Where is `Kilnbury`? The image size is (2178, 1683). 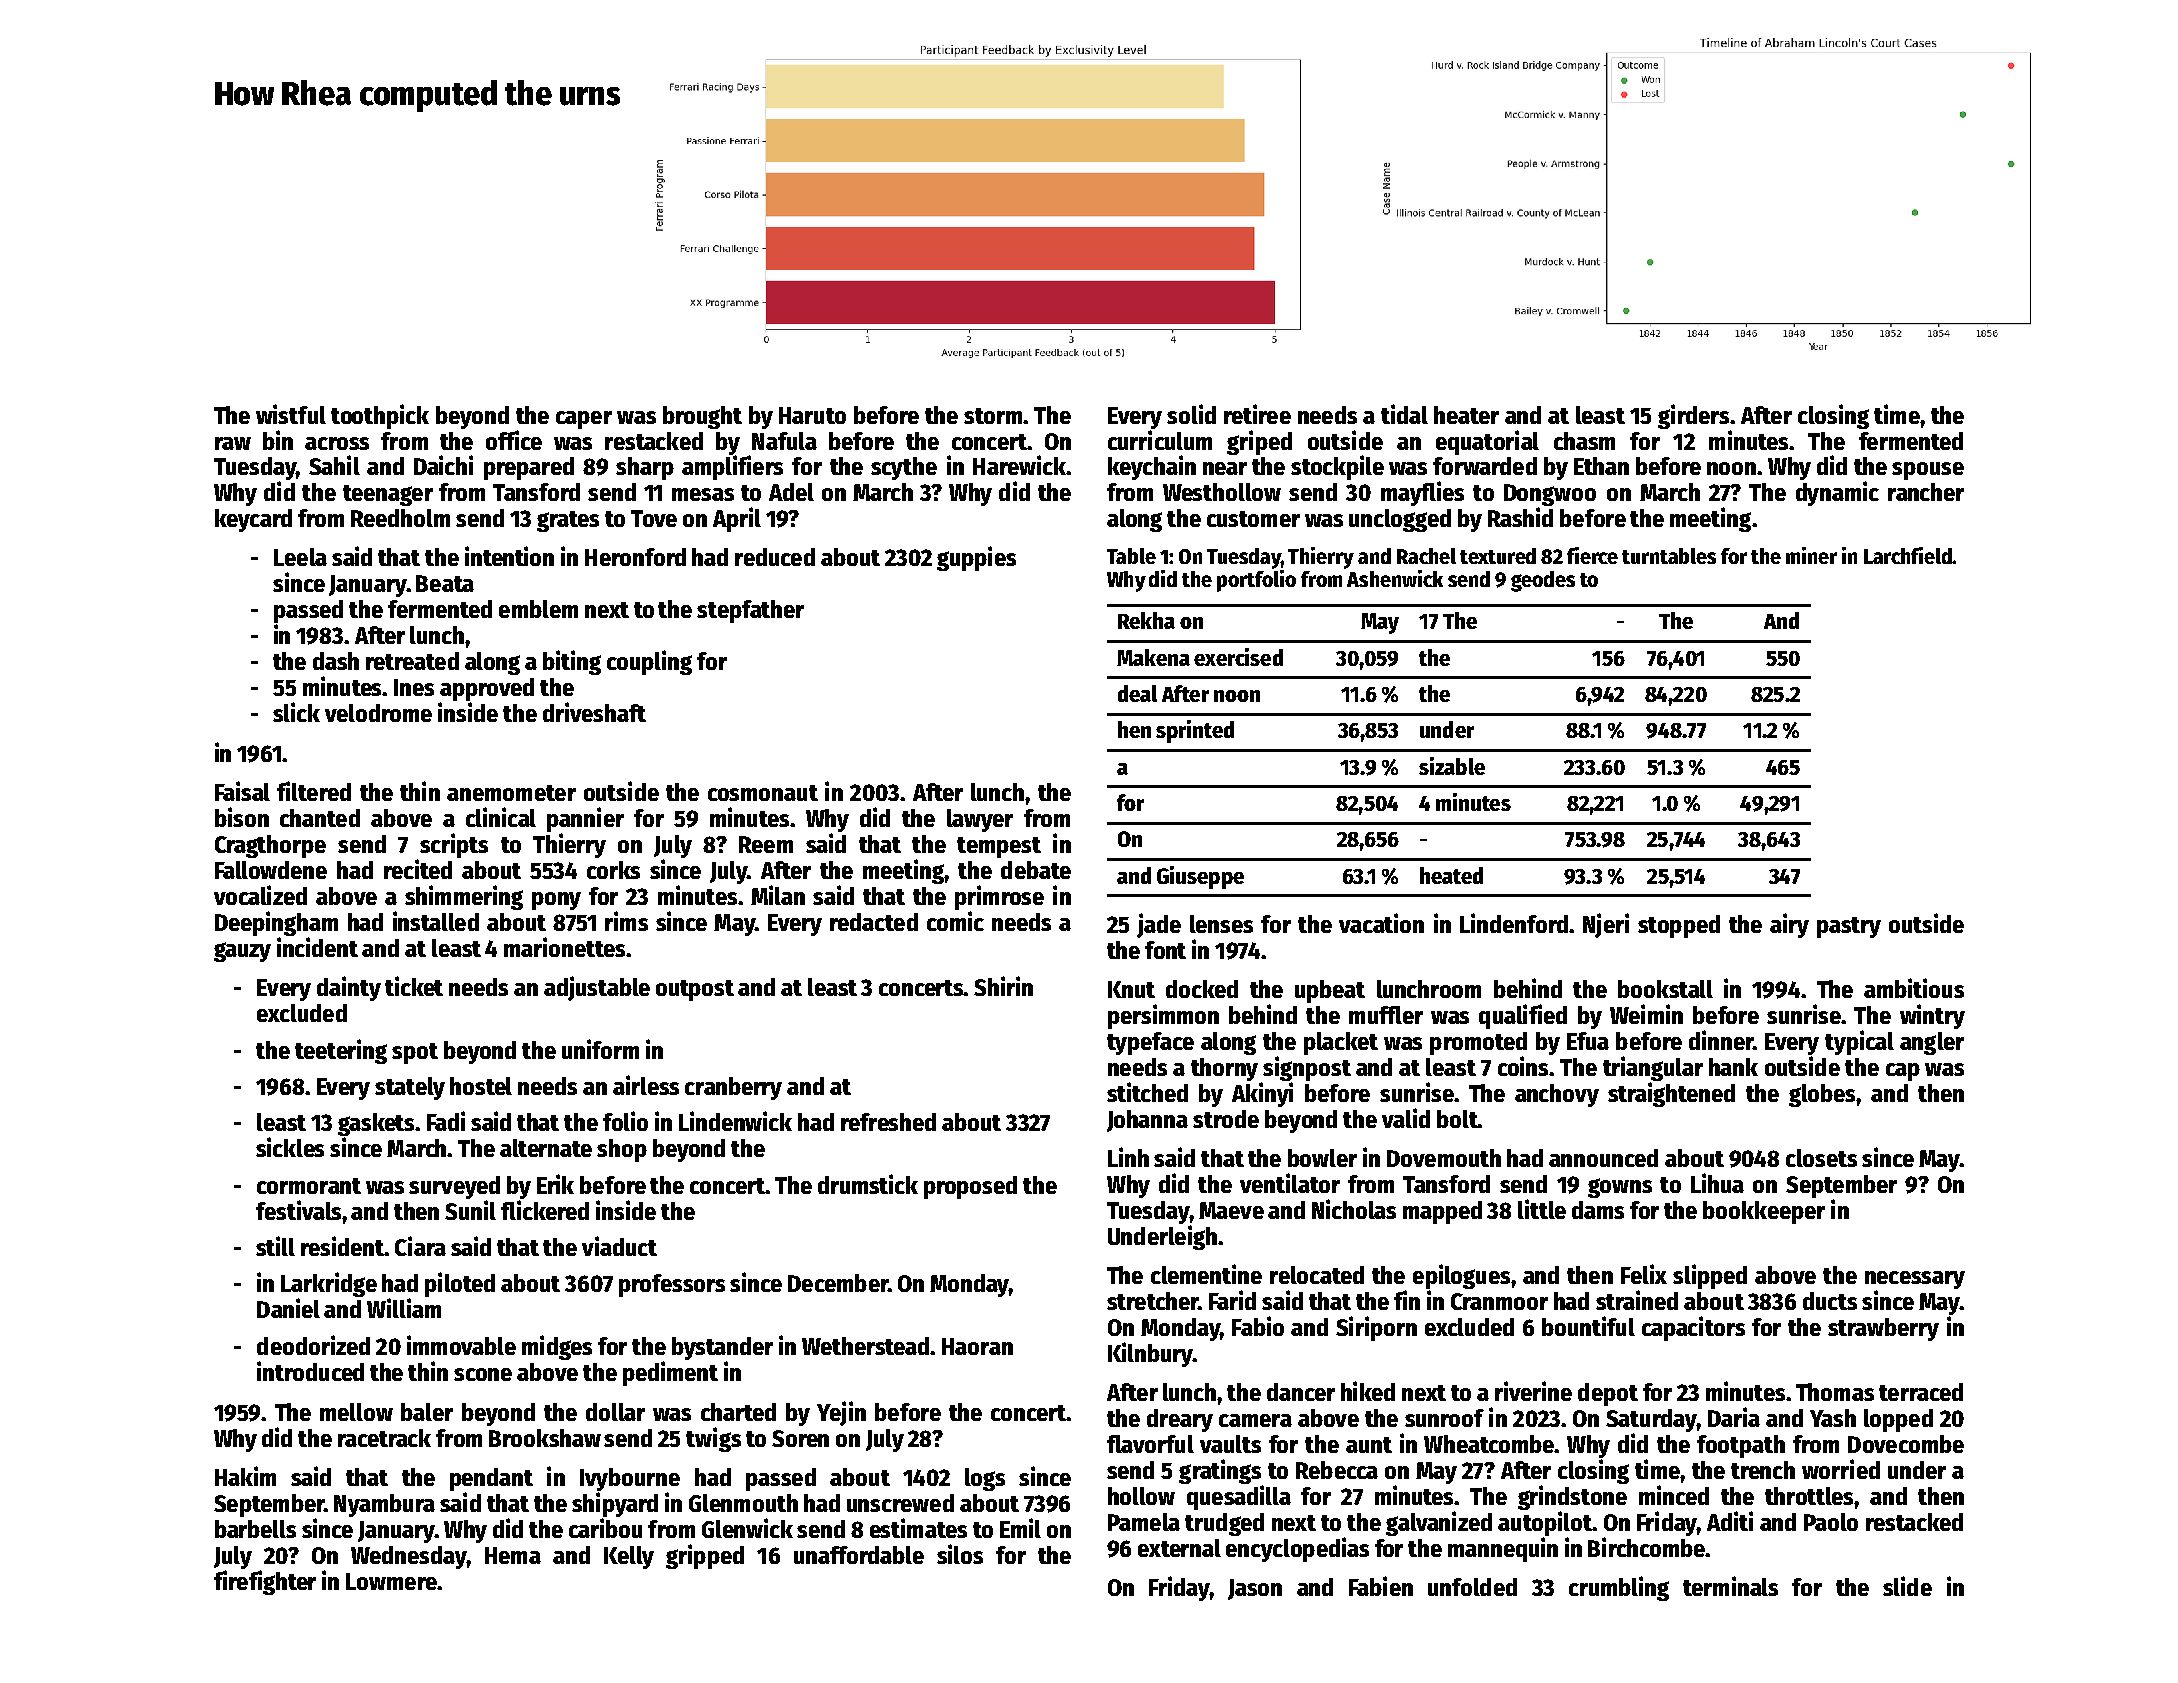 Kilnbury is located at coordinates (1150, 1354).
